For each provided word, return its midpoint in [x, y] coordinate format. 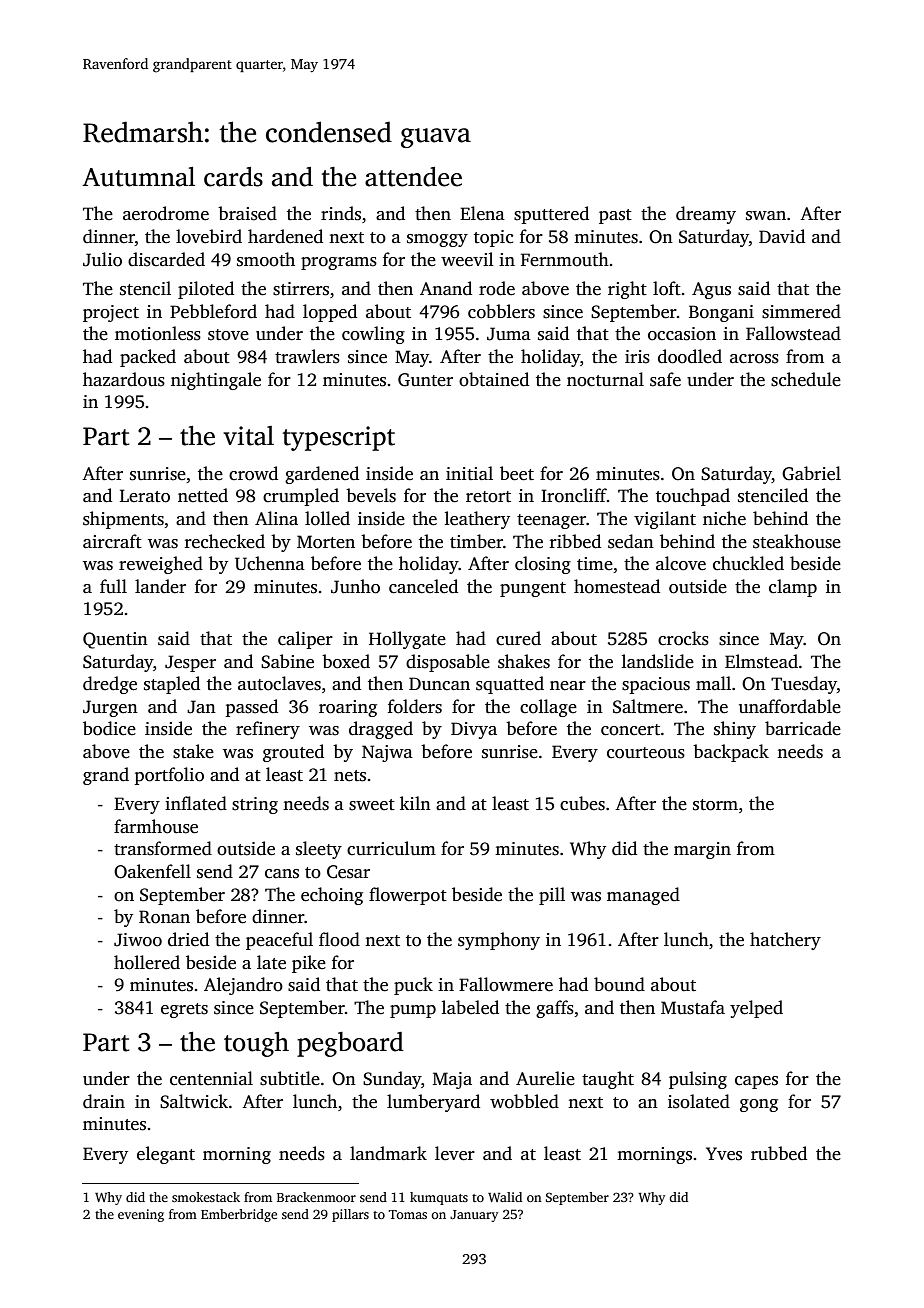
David [782, 236]
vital [248, 436]
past [615, 216]
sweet [372, 805]
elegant [166, 1155]
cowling [373, 335]
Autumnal [138, 177]
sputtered [551, 215]
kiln [415, 803]
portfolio [169, 776]
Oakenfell [152, 871]
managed [643, 896]
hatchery [785, 941]
